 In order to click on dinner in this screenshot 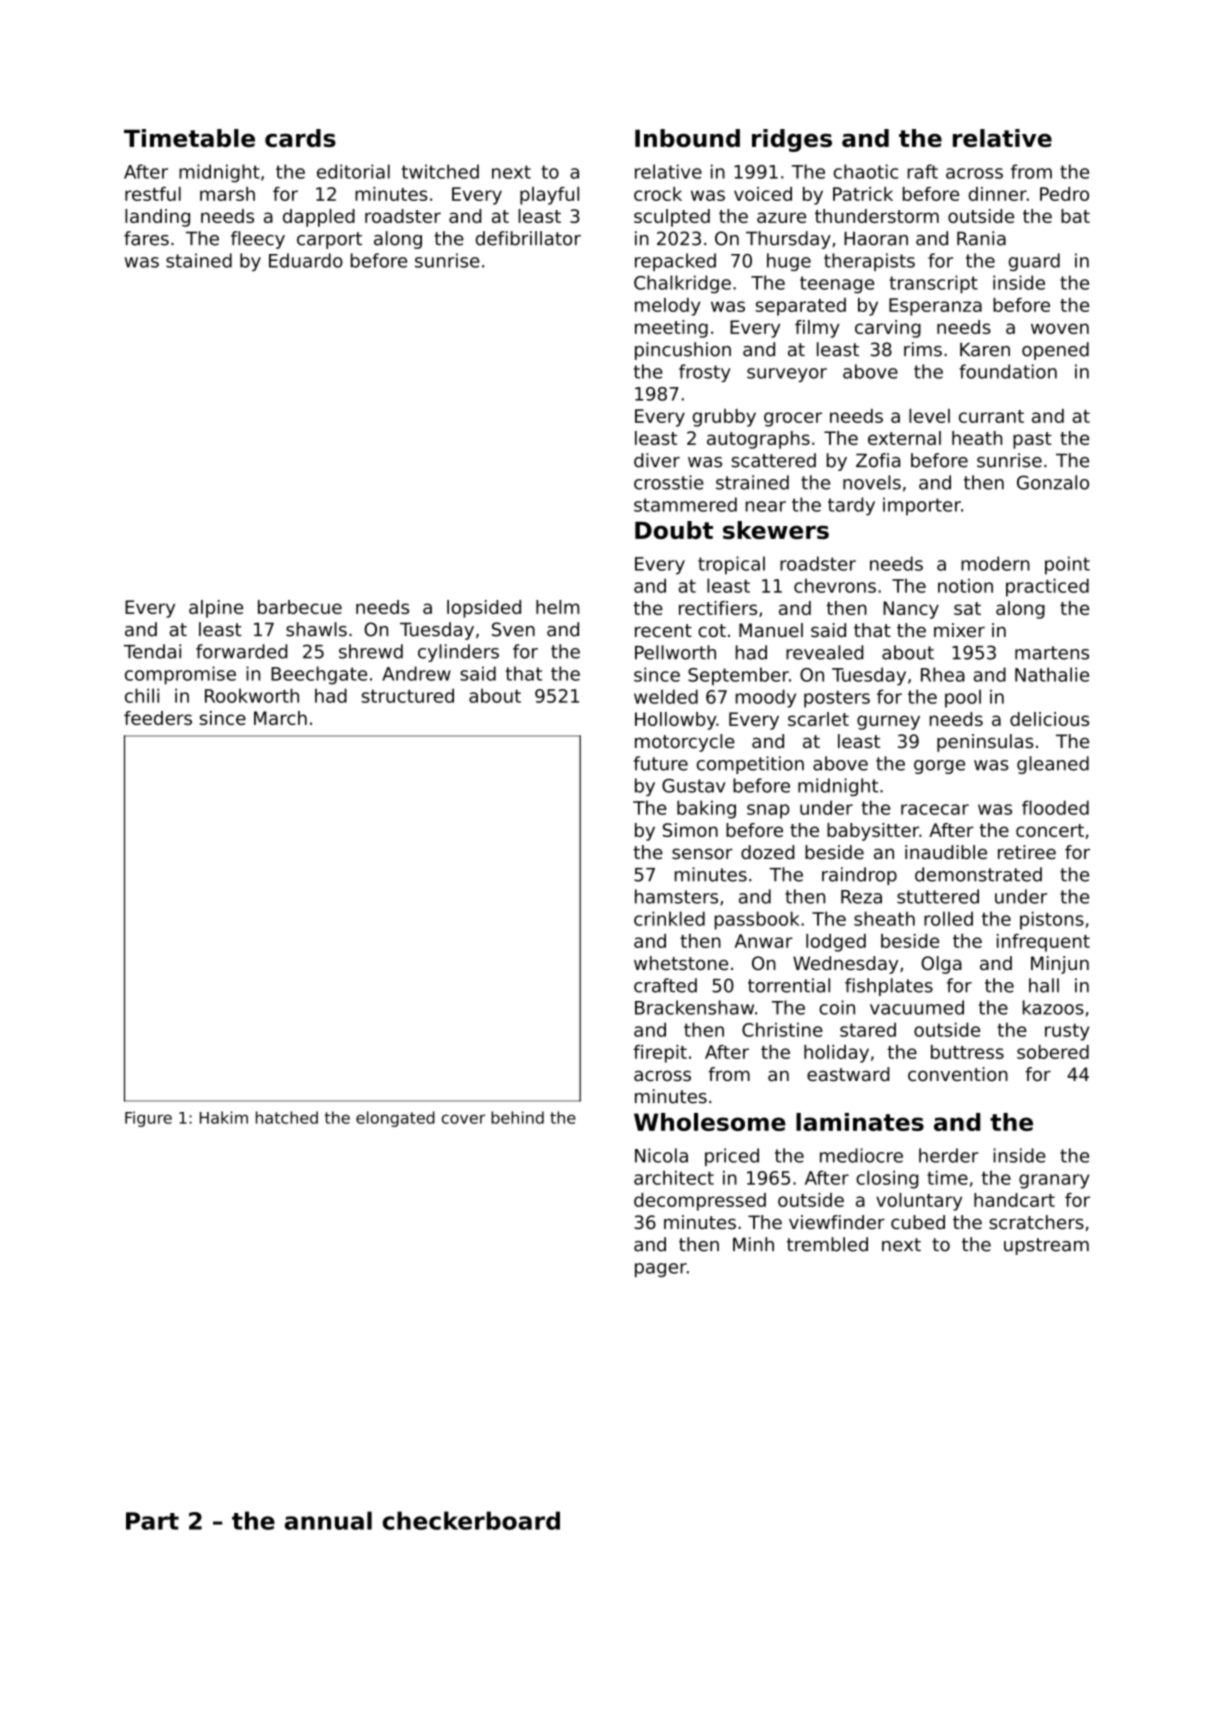, I will do `click(998, 194)`.
